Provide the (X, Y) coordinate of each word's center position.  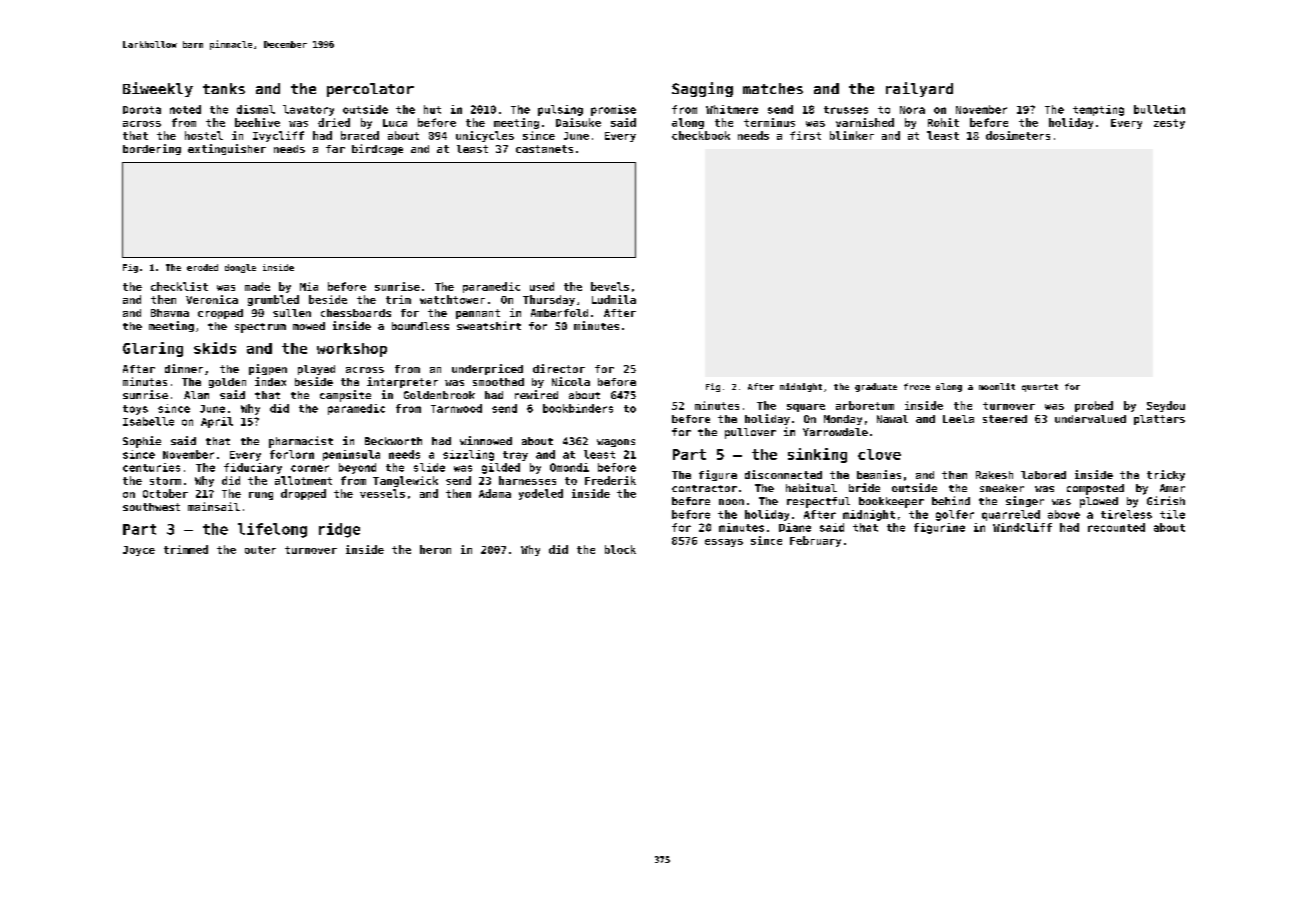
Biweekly (158, 89)
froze (917, 386)
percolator (370, 90)
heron (435, 549)
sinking (817, 455)
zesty (1169, 124)
